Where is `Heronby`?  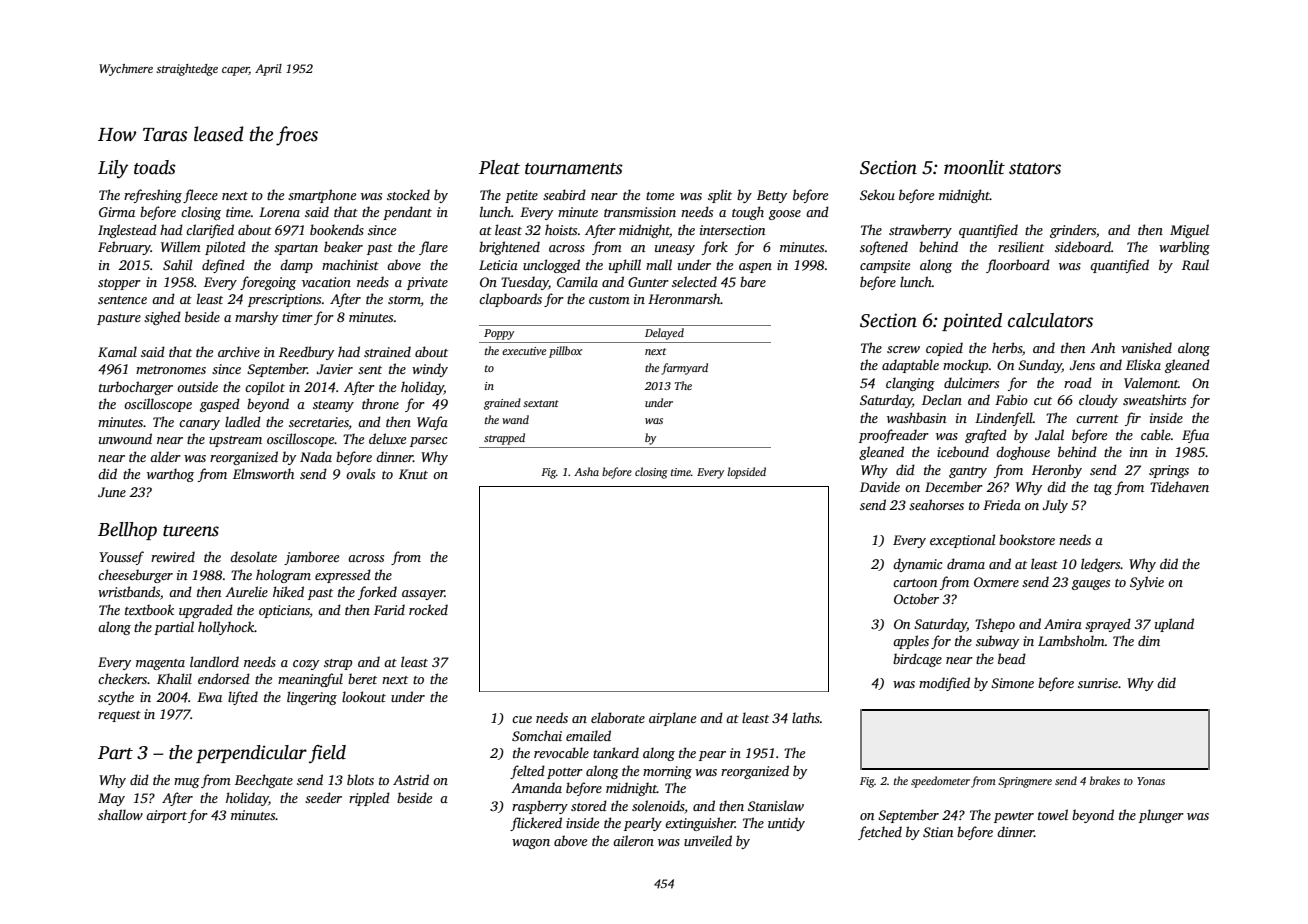 Heronby is located at coordinates (1057, 471).
